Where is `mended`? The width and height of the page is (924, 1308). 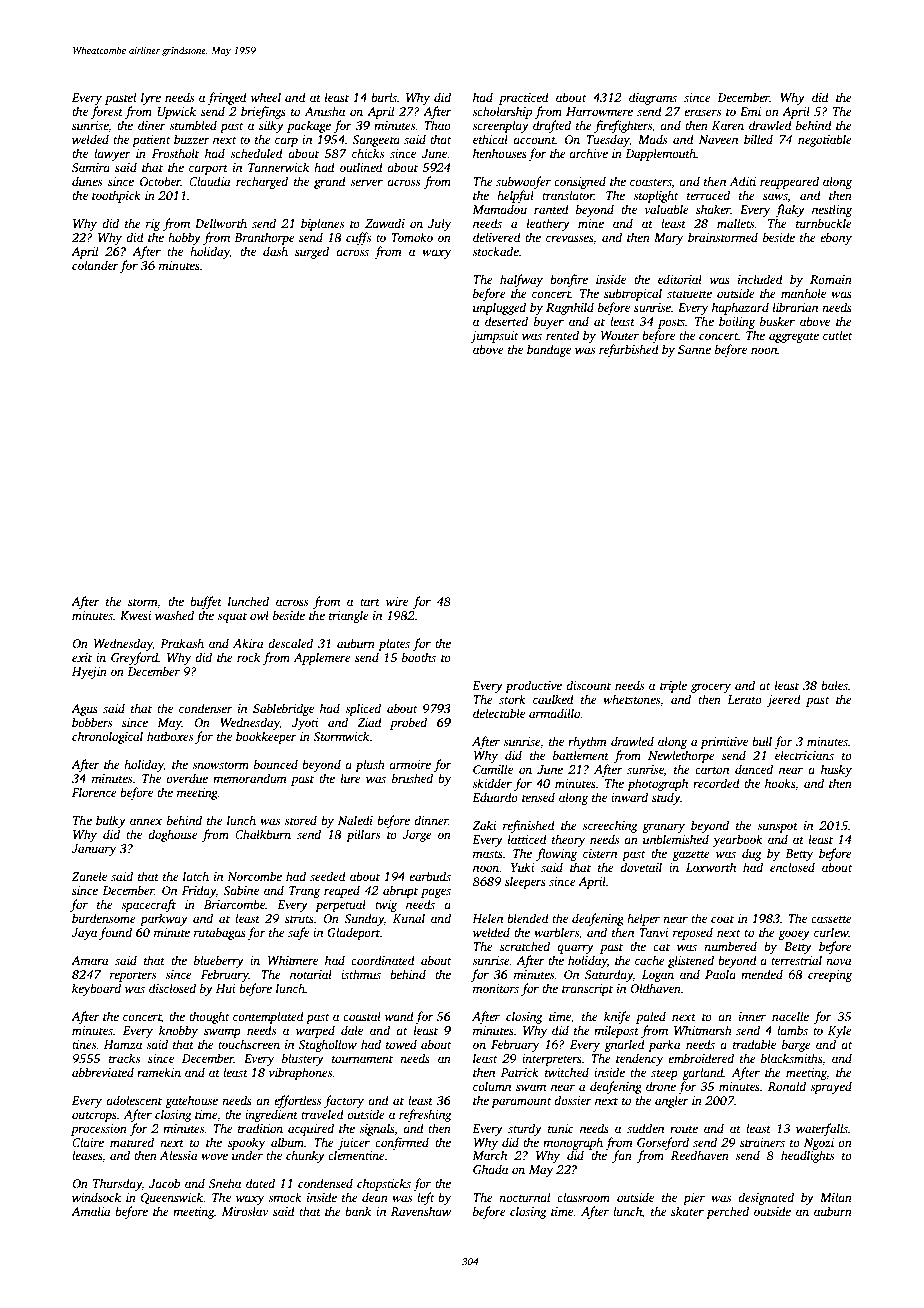 mended is located at coordinates (762, 974).
